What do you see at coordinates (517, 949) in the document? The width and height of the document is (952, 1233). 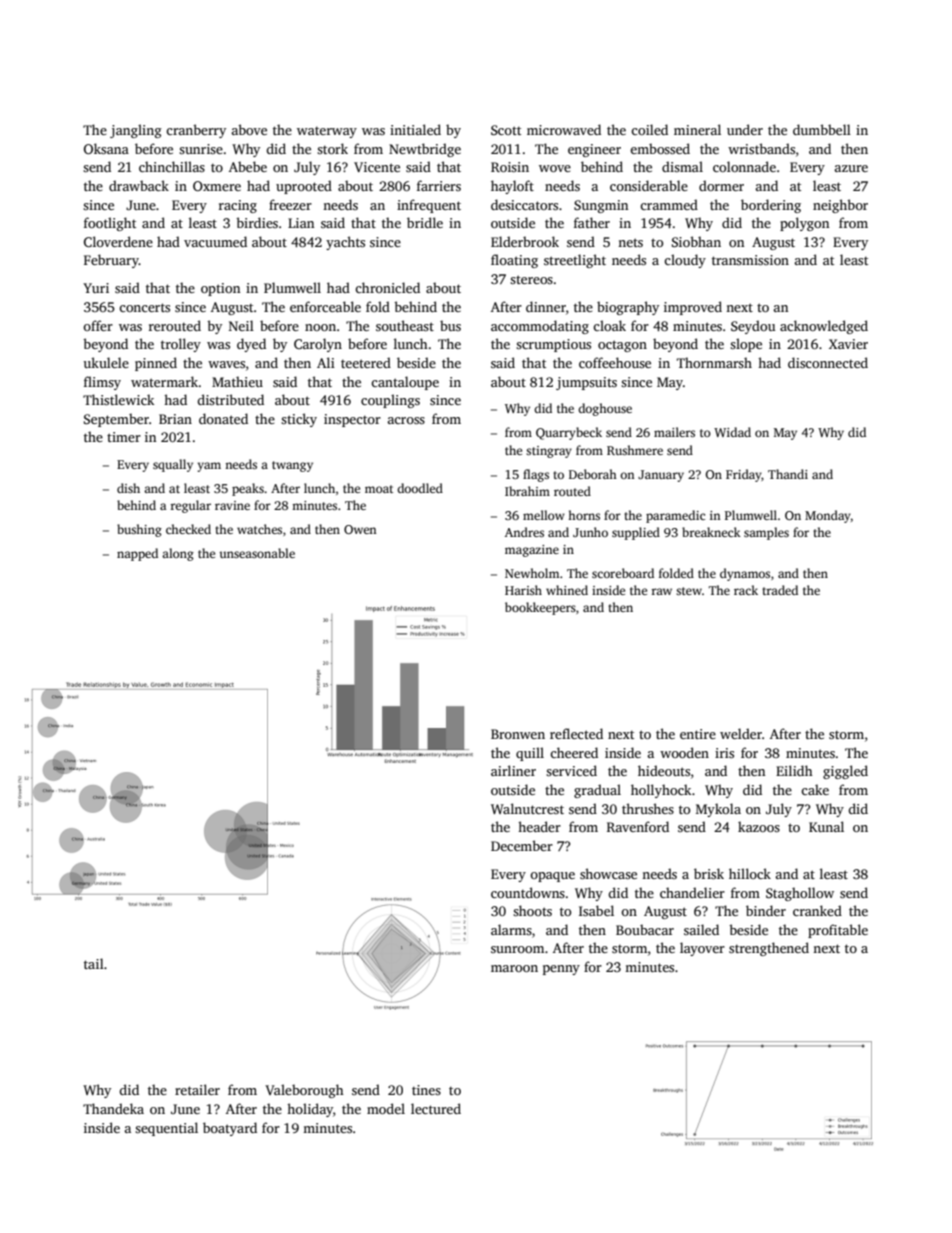 I see `sunroom` at bounding box center [517, 949].
